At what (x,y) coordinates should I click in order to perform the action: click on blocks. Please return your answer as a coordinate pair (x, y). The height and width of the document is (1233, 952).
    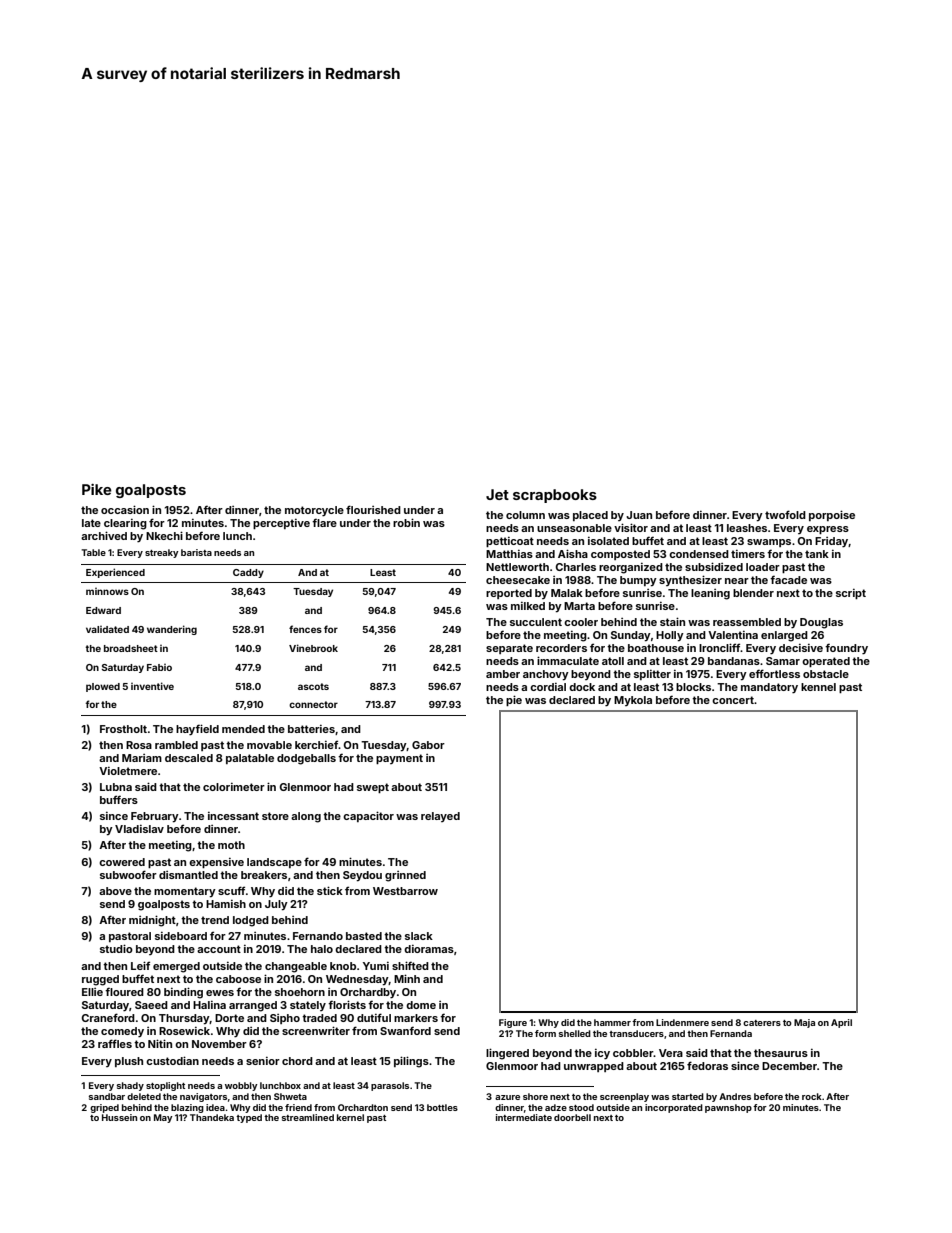
    Looking at the image, I should click on (693, 687).
